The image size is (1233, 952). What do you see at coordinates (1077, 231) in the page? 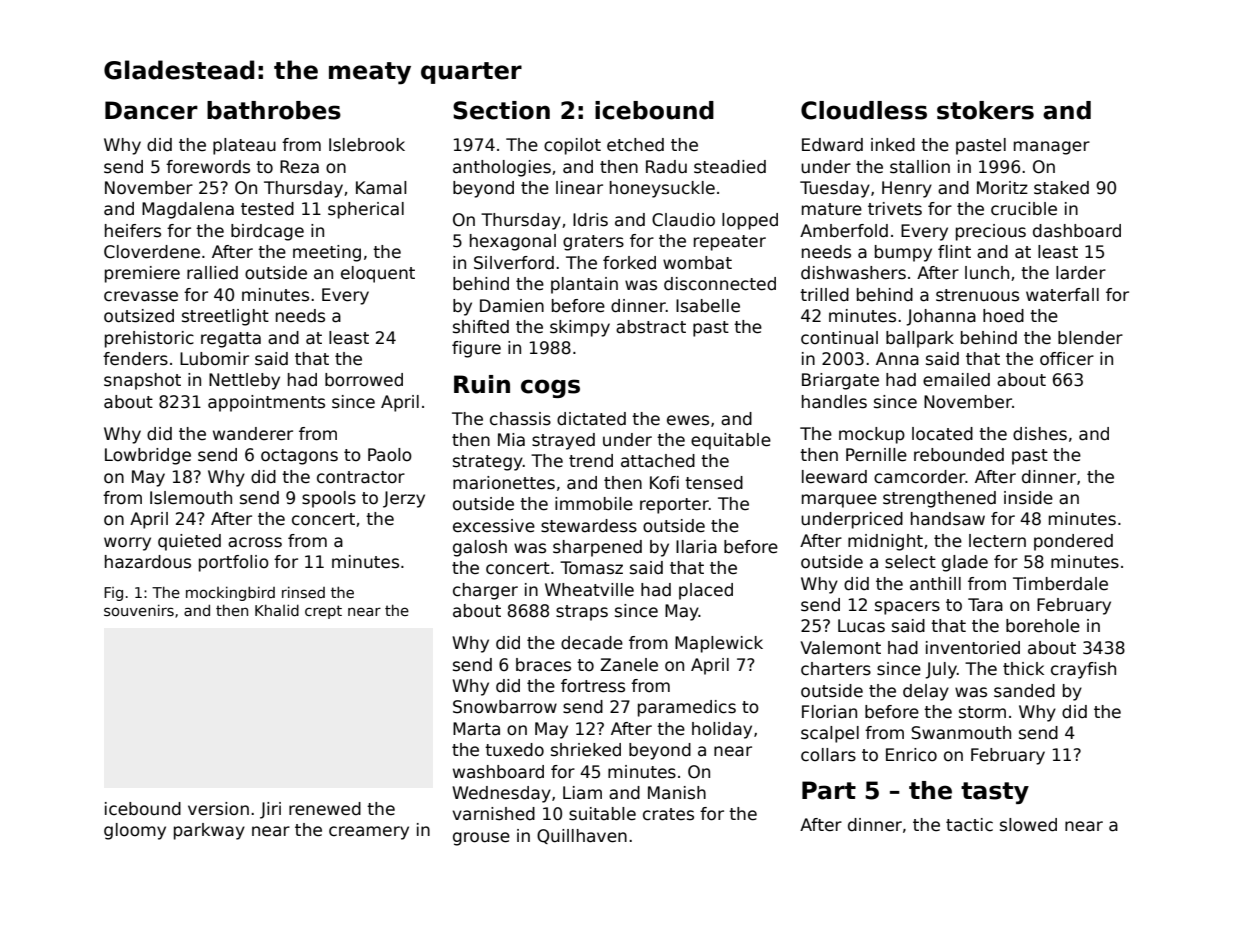
I see `dashboard` at bounding box center [1077, 231].
